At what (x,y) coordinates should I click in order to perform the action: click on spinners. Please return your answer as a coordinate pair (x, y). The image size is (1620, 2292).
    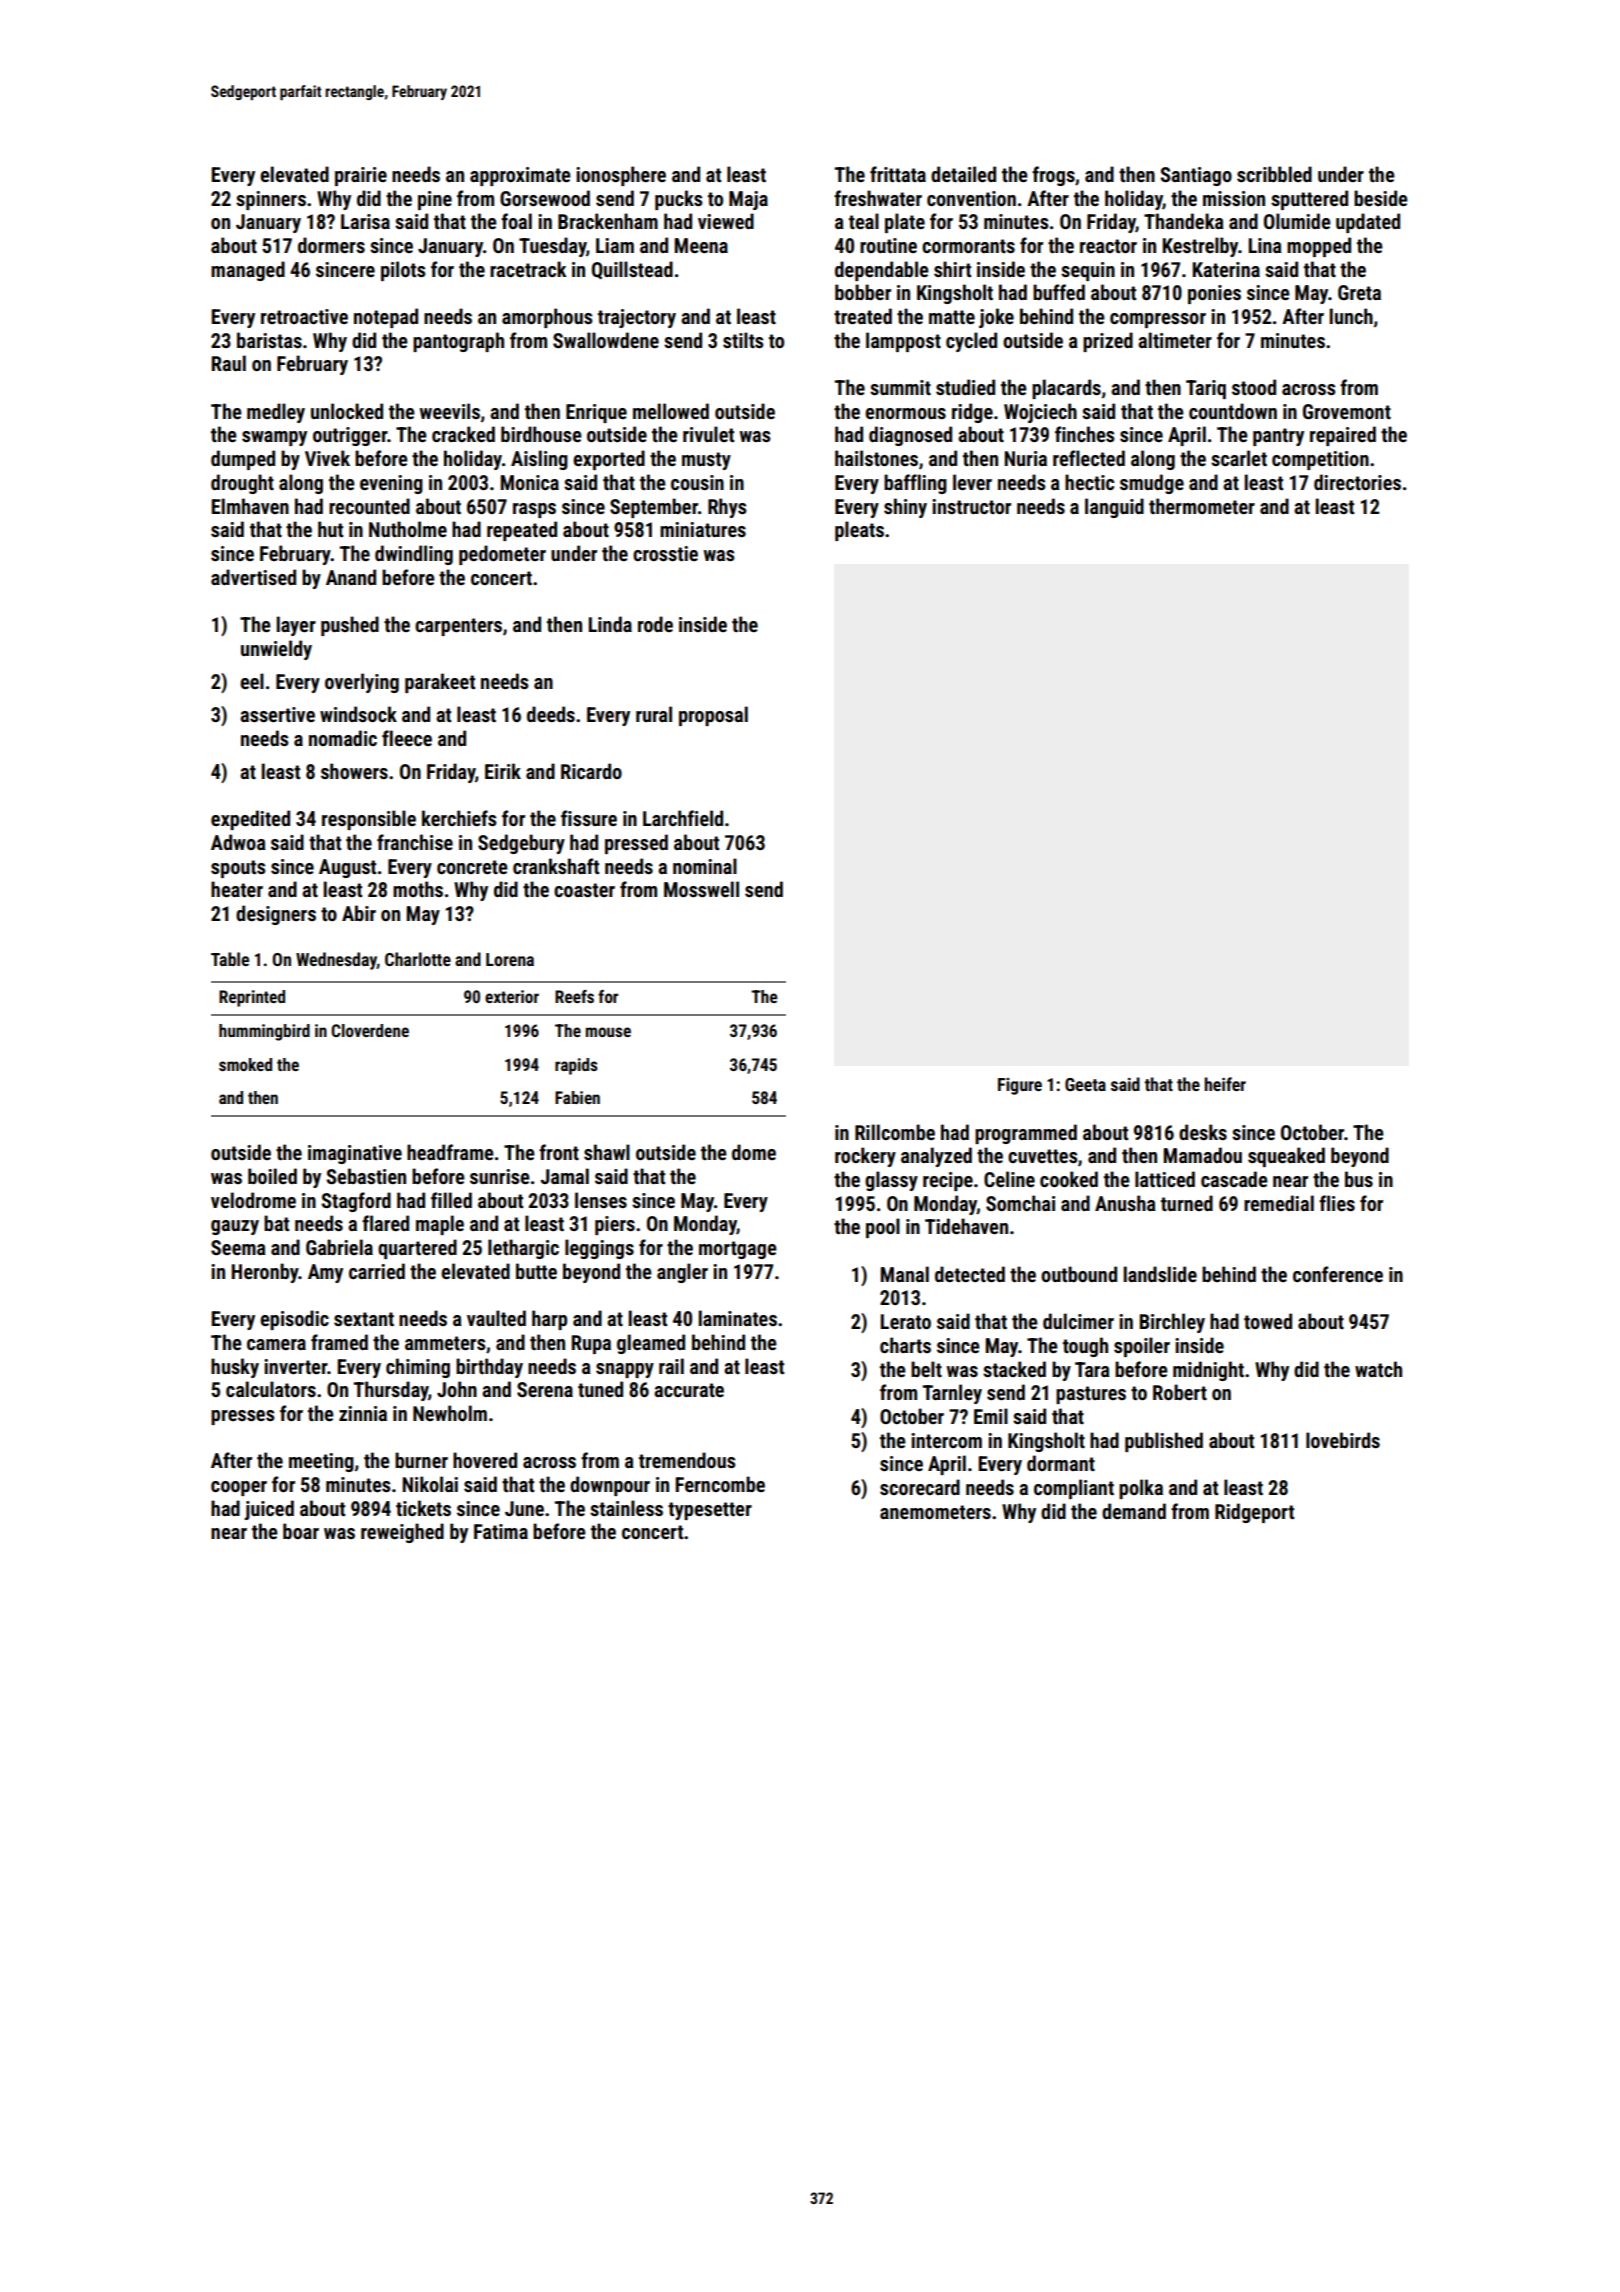
    Looking at the image, I should click on (271, 200).
